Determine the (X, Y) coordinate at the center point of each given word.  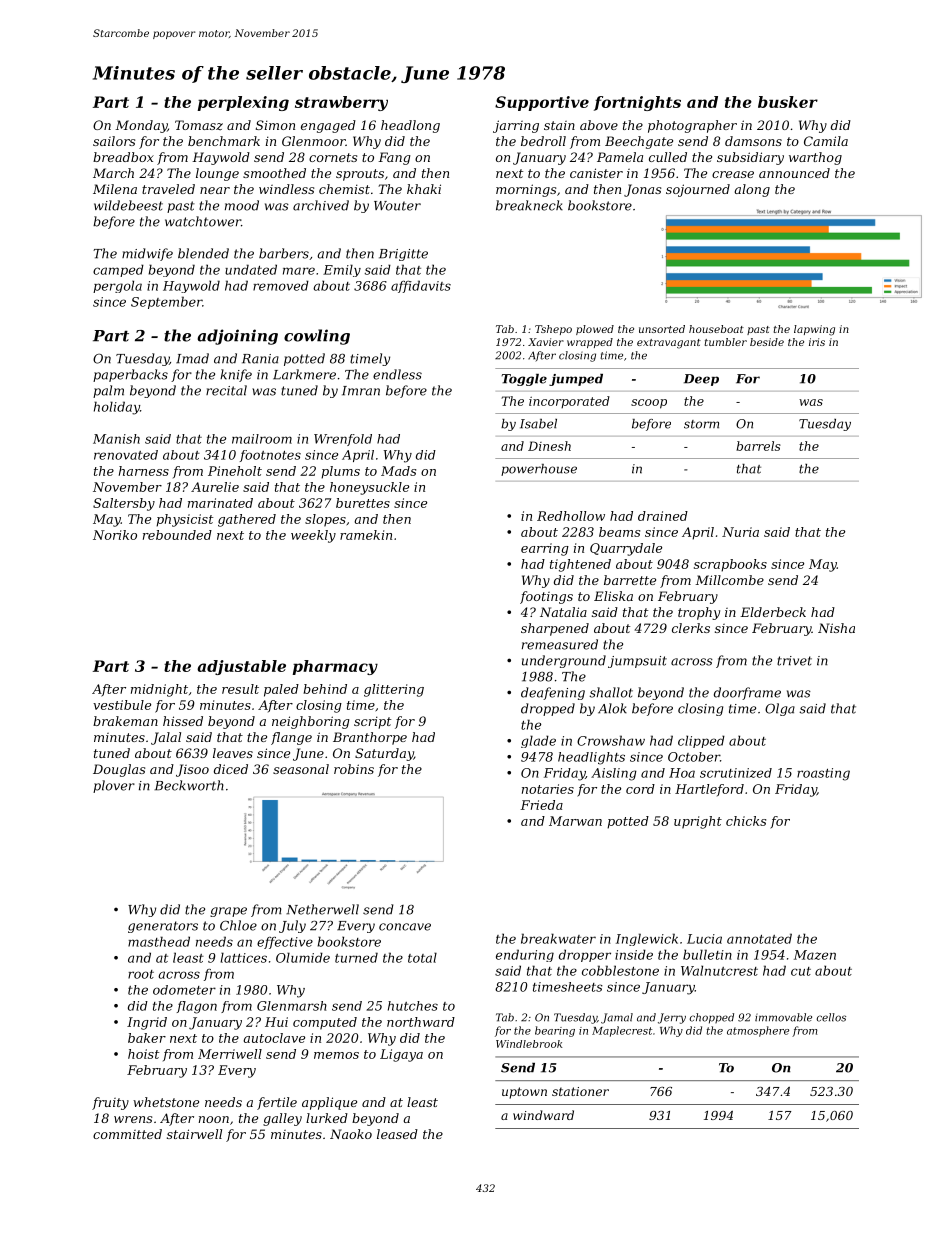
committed (127, 1134)
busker (788, 102)
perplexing (243, 103)
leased (397, 1134)
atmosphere (758, 1031)
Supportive (542, 103)
